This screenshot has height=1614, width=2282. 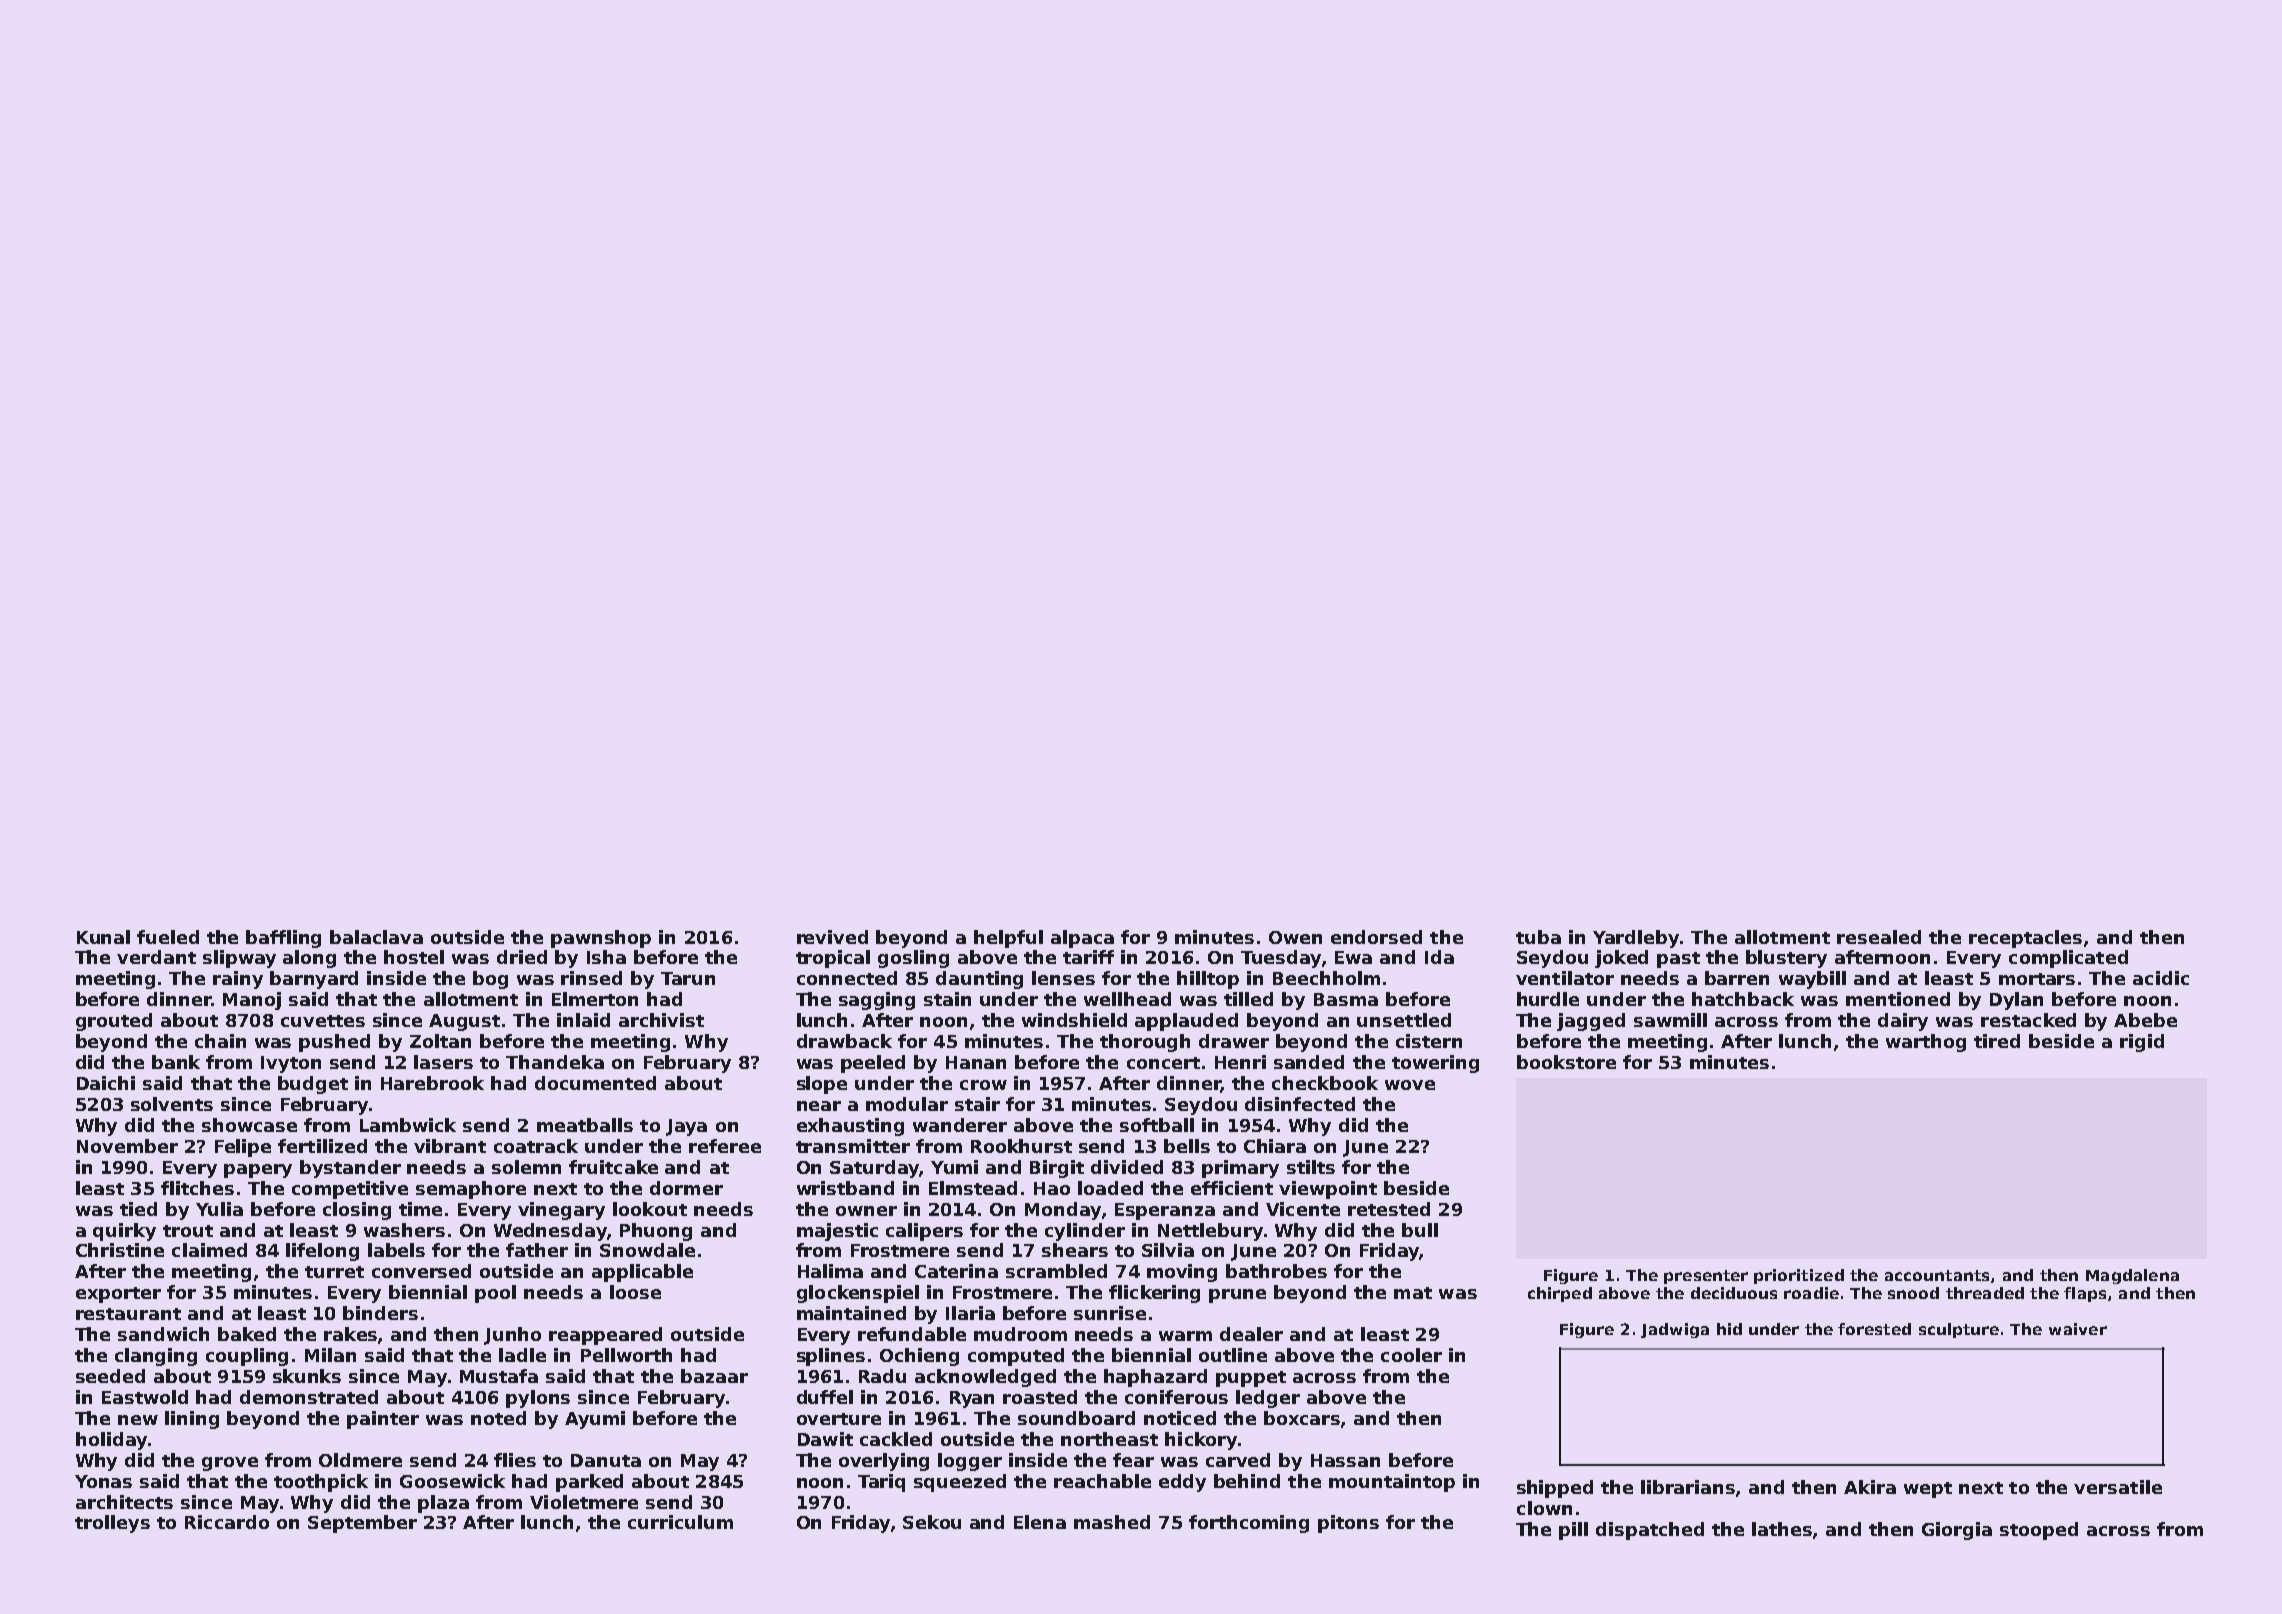 What do you see at coordinates (1082, 939) in the screenshot?
I see `alpaca` at bounding box center [1082, 939].
